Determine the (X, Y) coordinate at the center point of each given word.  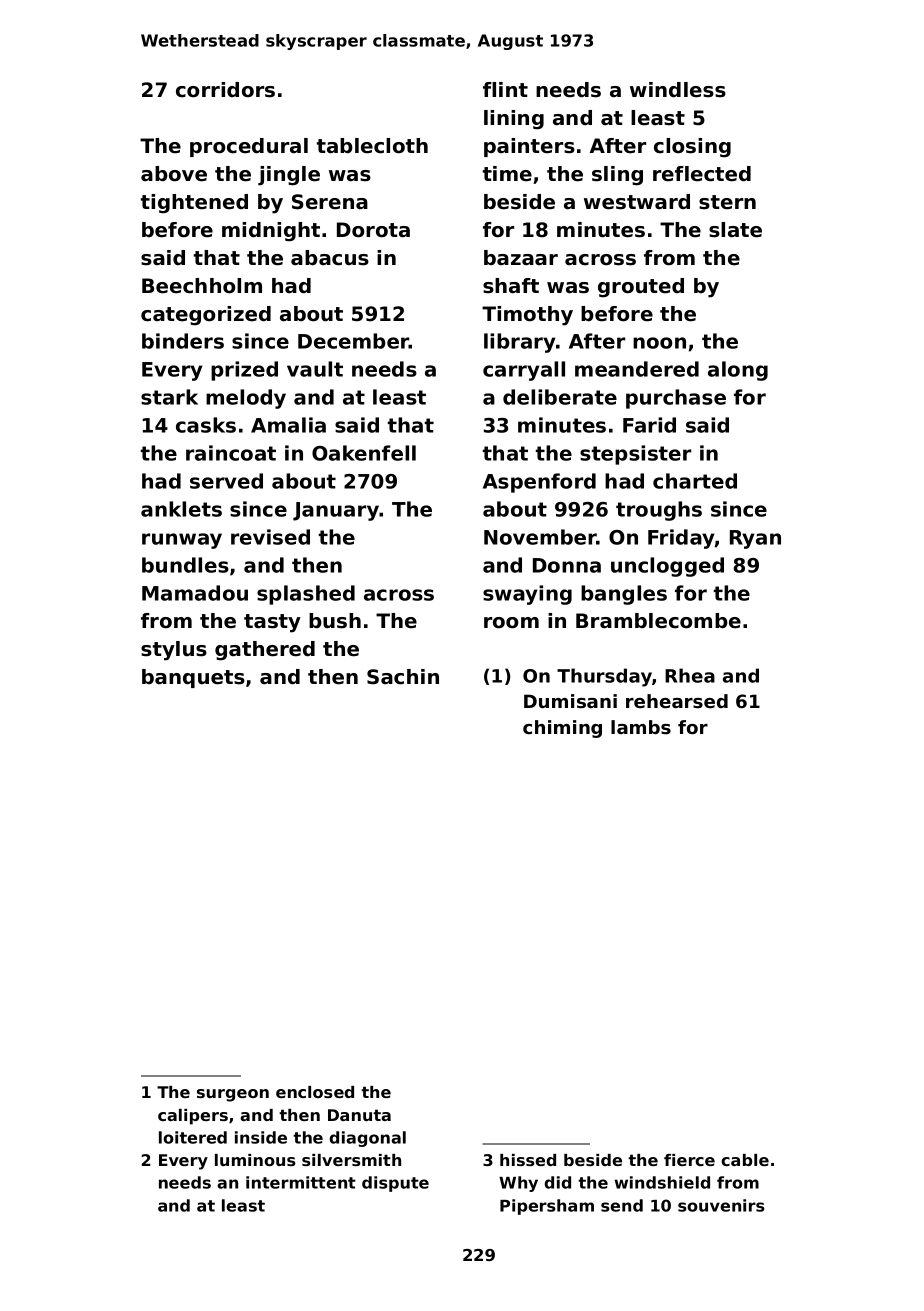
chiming (562, 729)
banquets (193, 678)
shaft (511, 286)
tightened (194, 204)
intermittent (301, 1182)
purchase (676, 399)
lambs (641, 727)
